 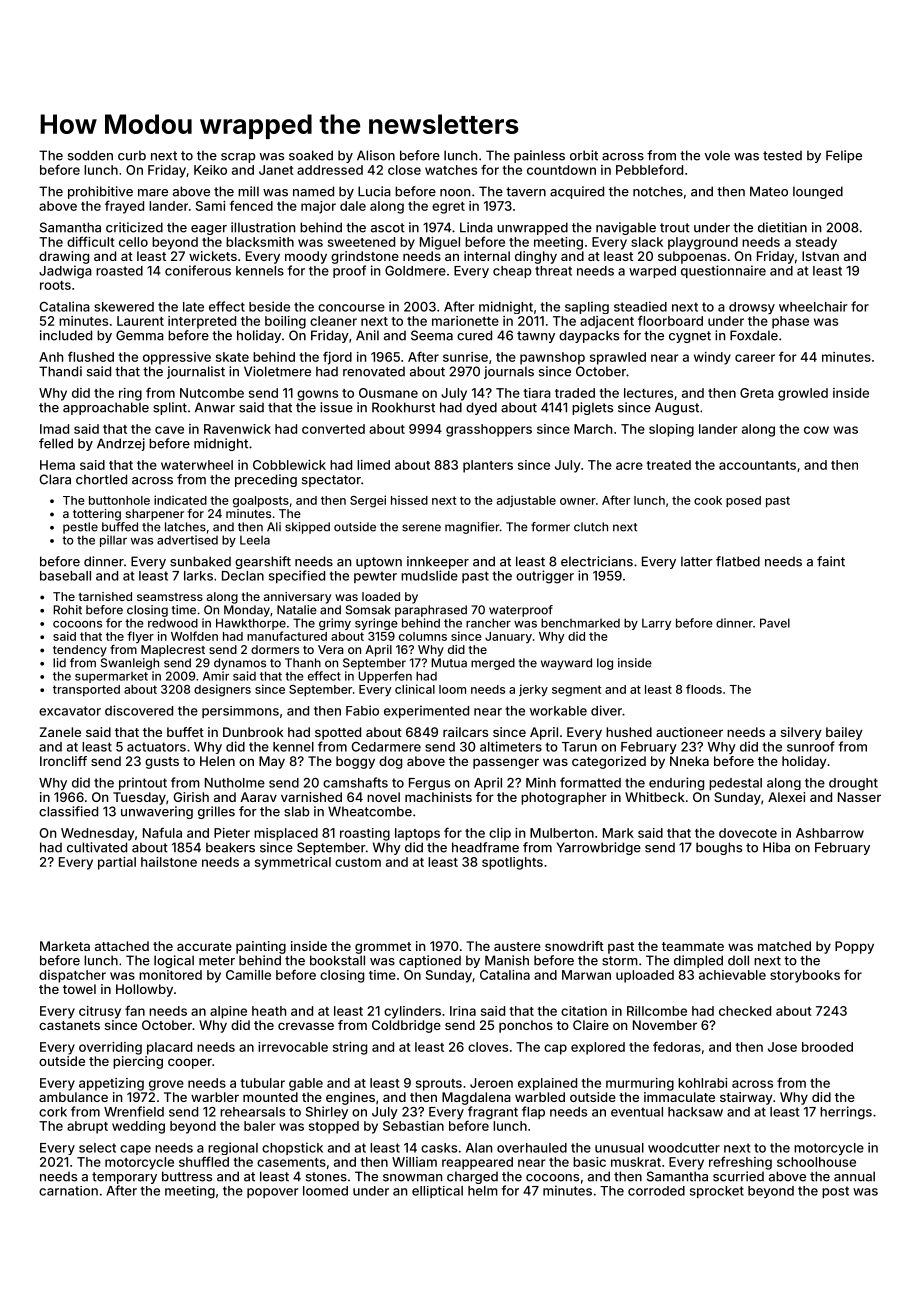 What do you see at coordinates (748, 833) in the document?
I see `dovecote` at bounding box center [748, 833].
